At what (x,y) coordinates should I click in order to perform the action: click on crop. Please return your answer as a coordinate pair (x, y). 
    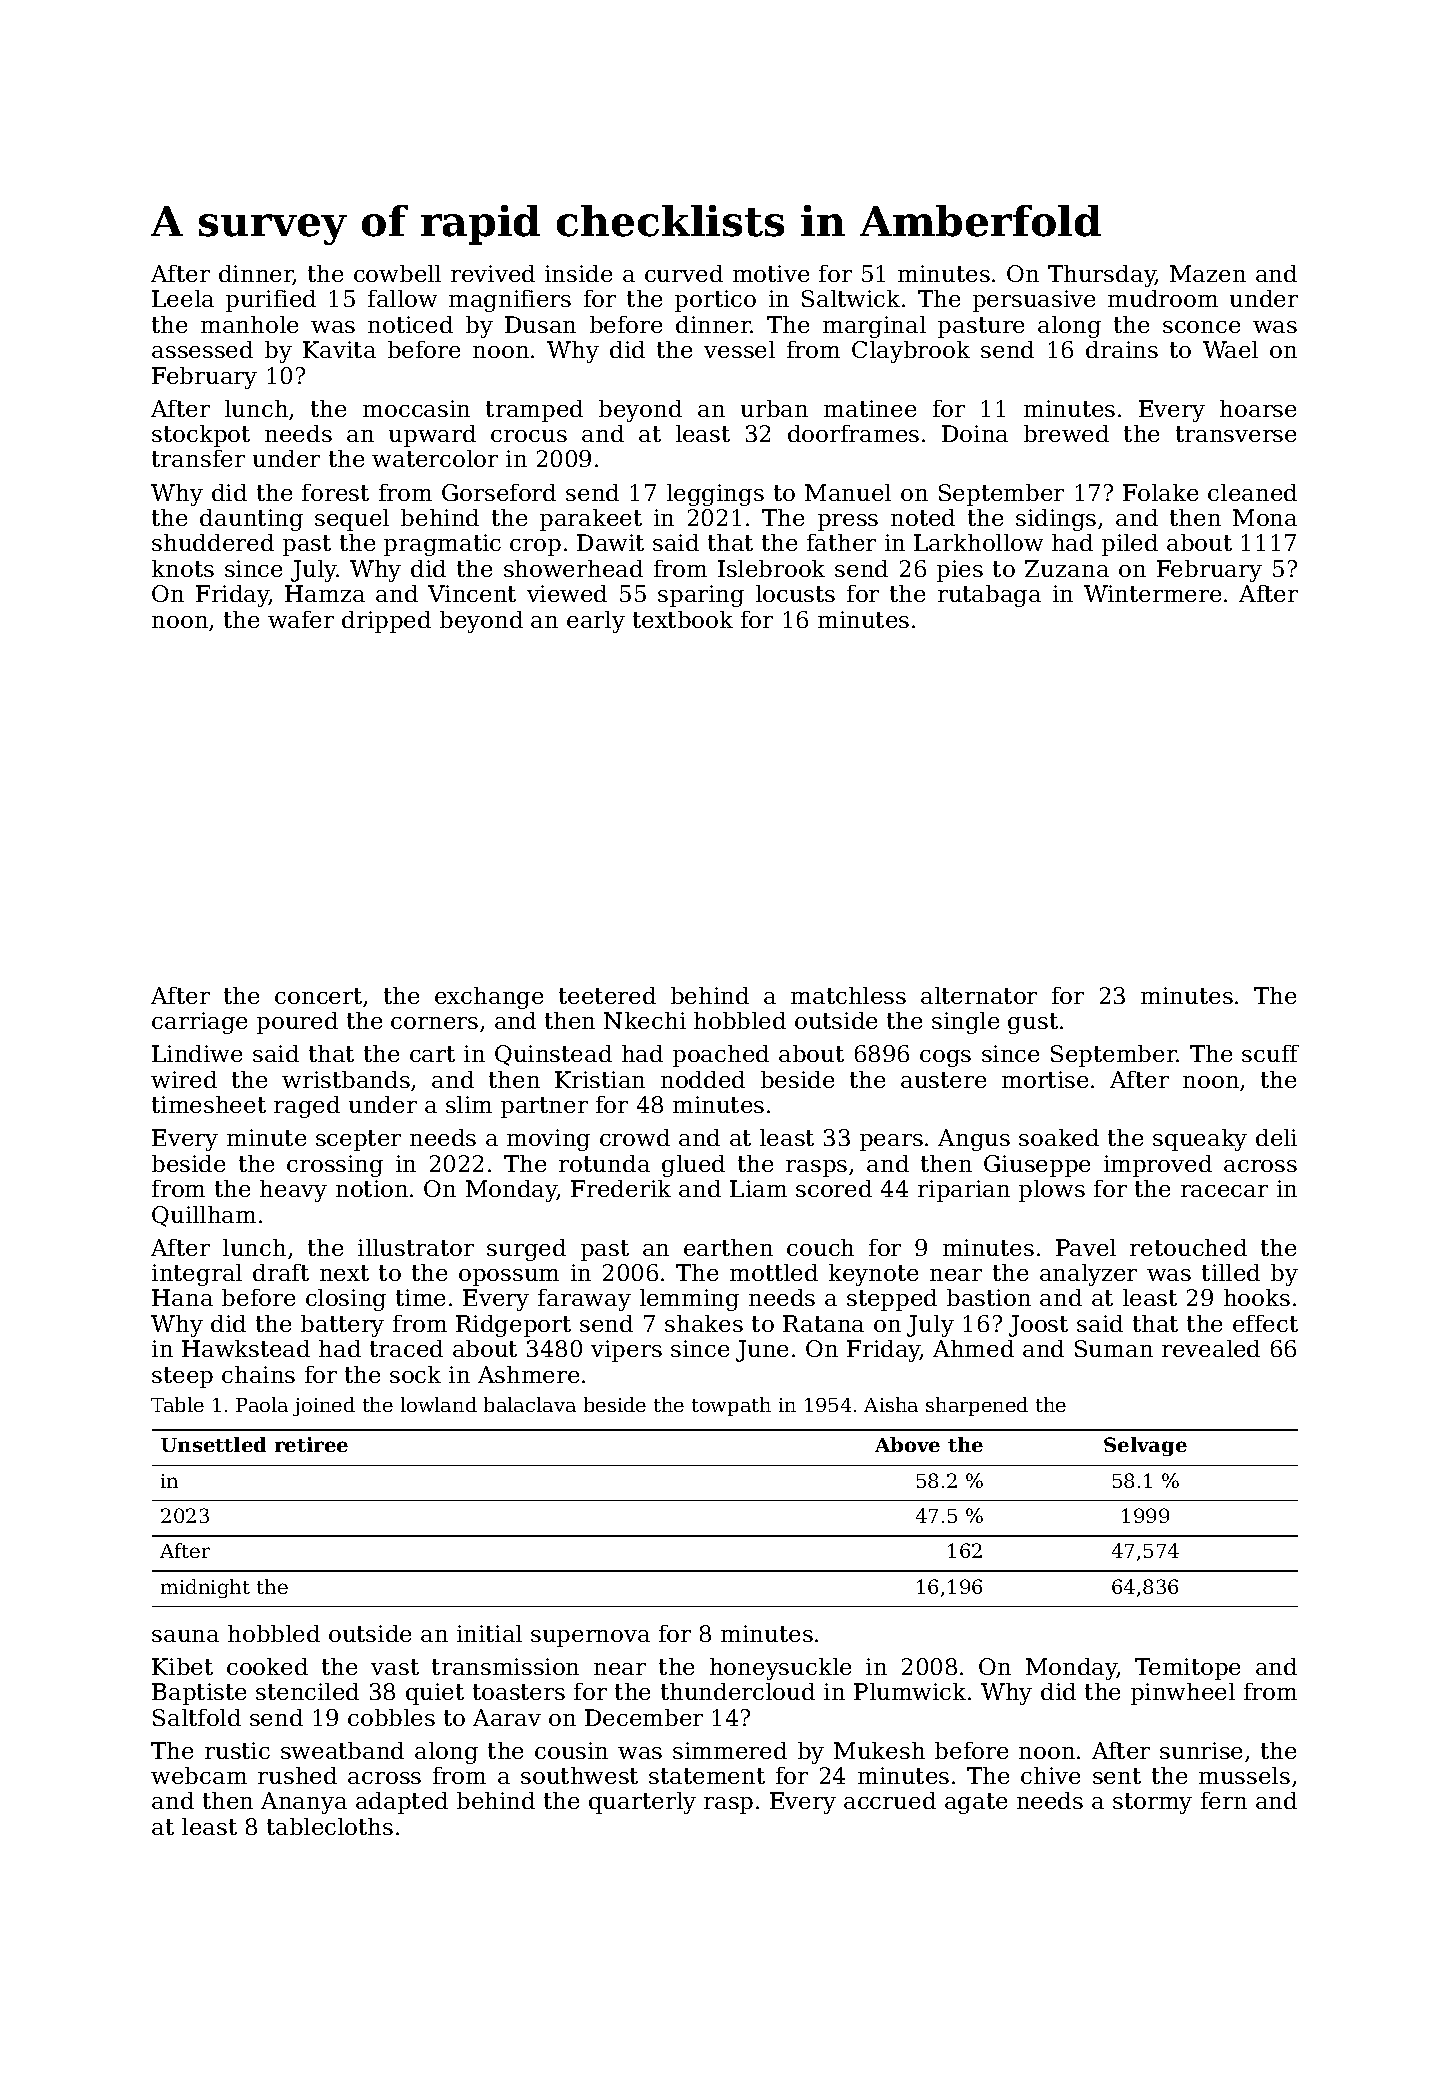
    Looking at the image, I should click on (535, 547).
